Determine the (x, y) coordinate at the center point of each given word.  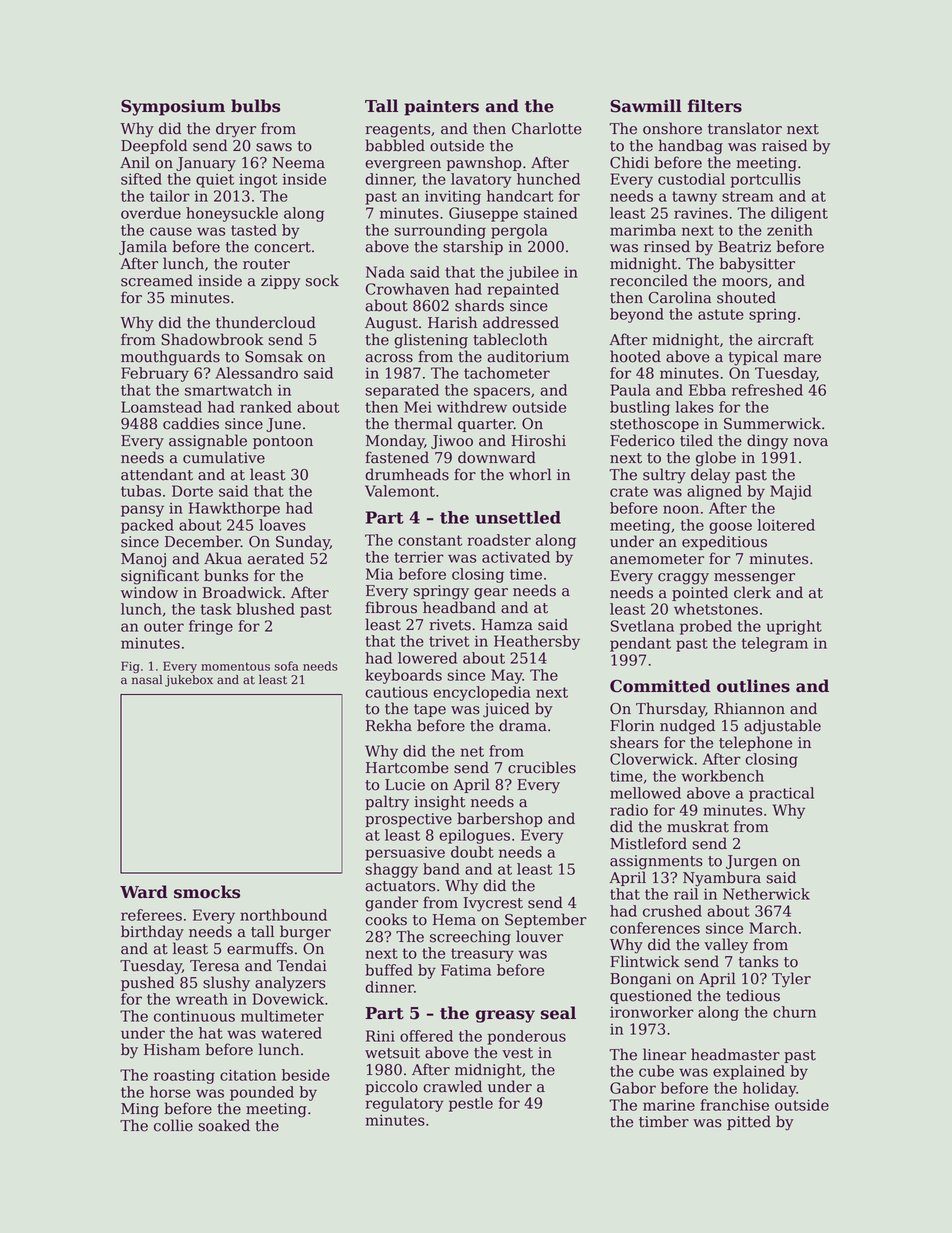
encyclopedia (482, 693)
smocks (207, 892)
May (507, 676)
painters (441, 108)
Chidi (629, 162)
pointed (700, 593)
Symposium (173, 107)
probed (706, 627)
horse (170, 1092)
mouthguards (170, 358)
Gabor (633, 1088)
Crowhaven (407, 289)
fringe (211, 627)
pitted (749, 1122)
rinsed (667, 246)
